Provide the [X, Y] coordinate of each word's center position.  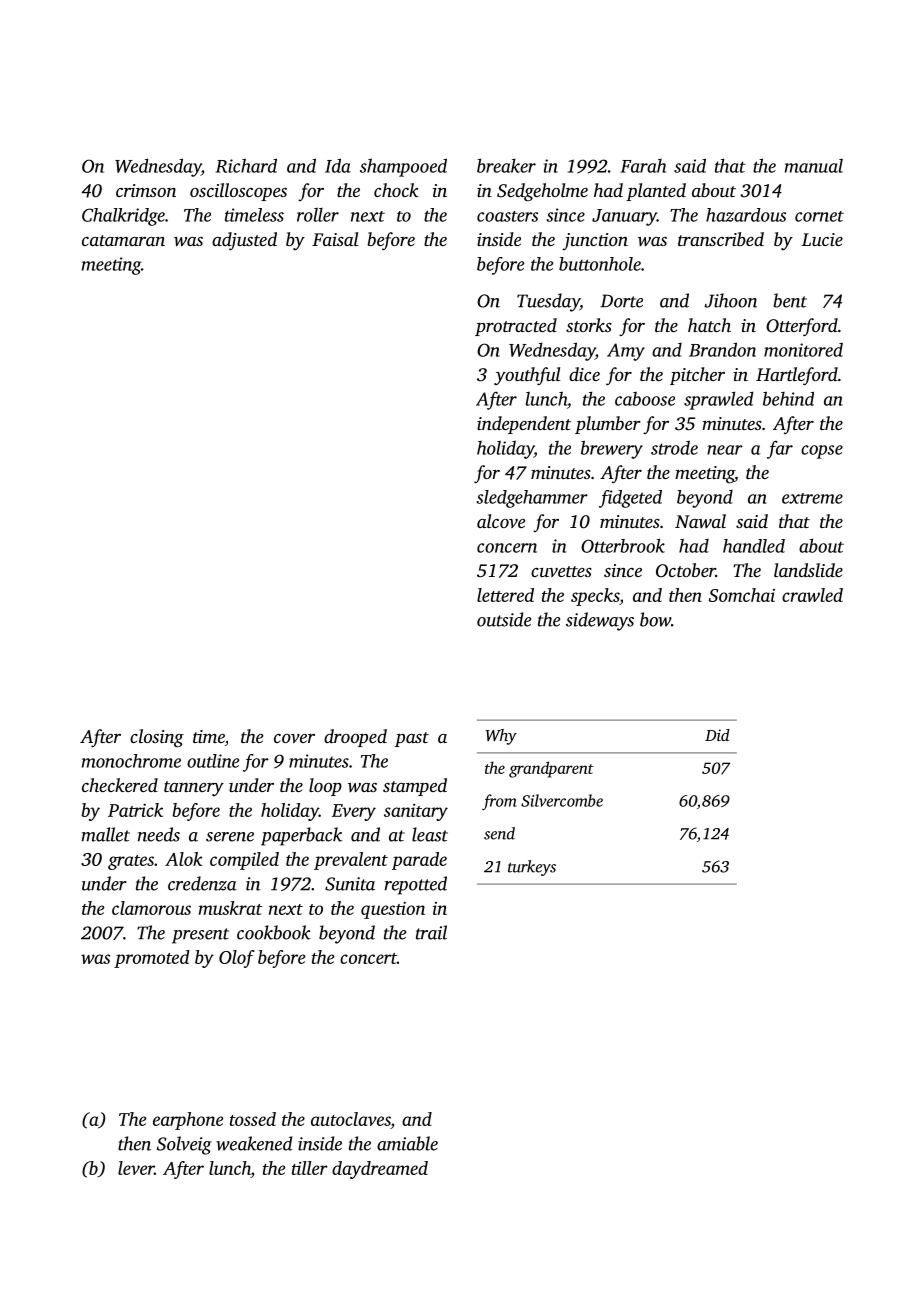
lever [136, 1168]
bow [655, 619]
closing [157, 738]
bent [790, 300]
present [200, 936]
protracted [516, 327]
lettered [505, 595]
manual [814, 166]
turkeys [532, 868]
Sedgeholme [542, 192]
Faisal [335, 239]
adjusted [244, 241]
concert [368, 958]
